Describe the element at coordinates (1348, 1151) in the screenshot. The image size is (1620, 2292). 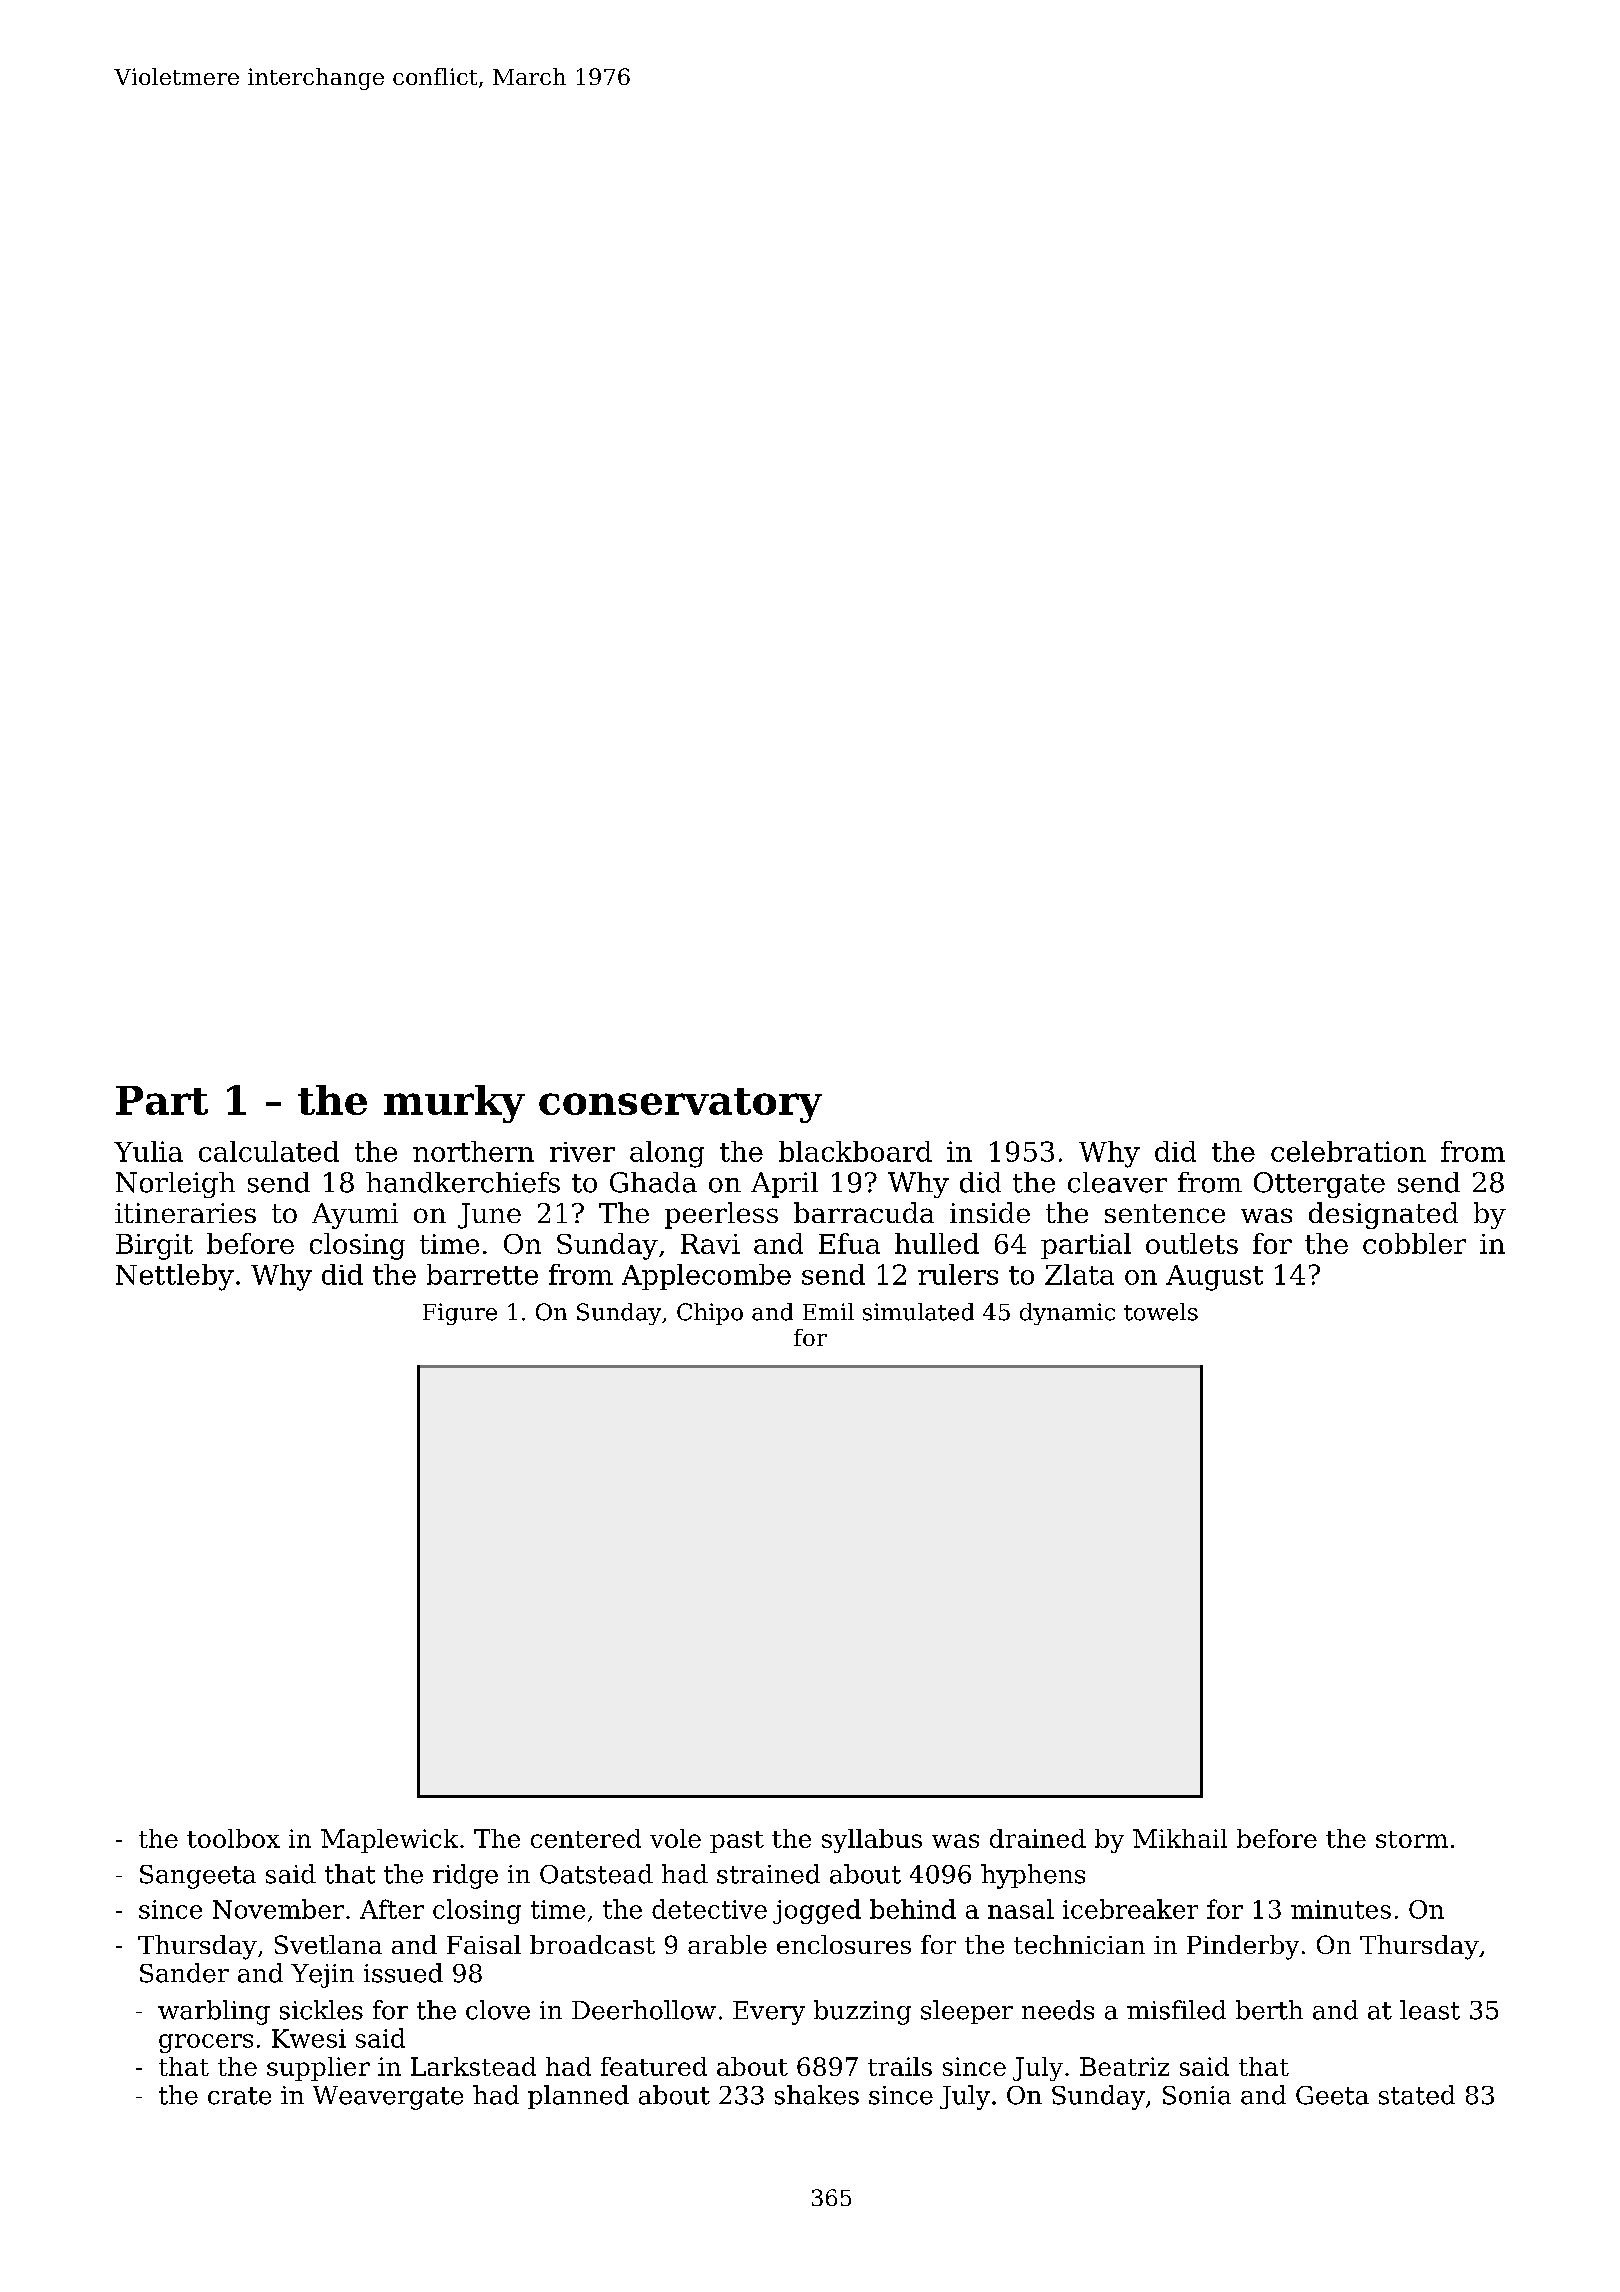
I see `celebration` at that location.
